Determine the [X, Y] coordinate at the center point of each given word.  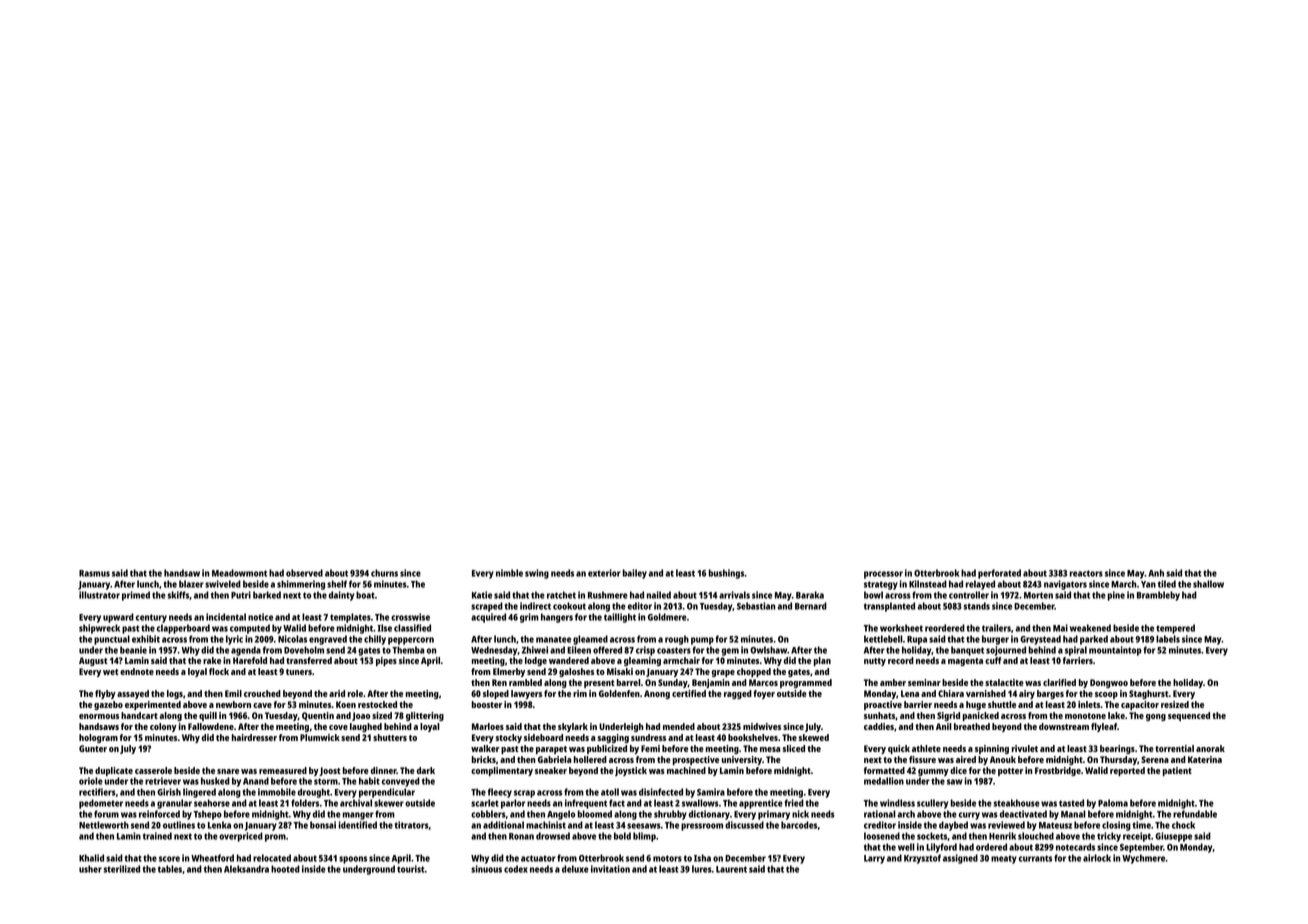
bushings [726, 574]
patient [1177, 771]
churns [384, 573]
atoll [610, 792]
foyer [764, 694]
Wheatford [212, 858]
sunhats [879, 715]
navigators [1065, 585]
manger [358, 816]
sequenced [1189, 716]
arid [337, 693]
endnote [137, 671]
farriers [1078, 660]
